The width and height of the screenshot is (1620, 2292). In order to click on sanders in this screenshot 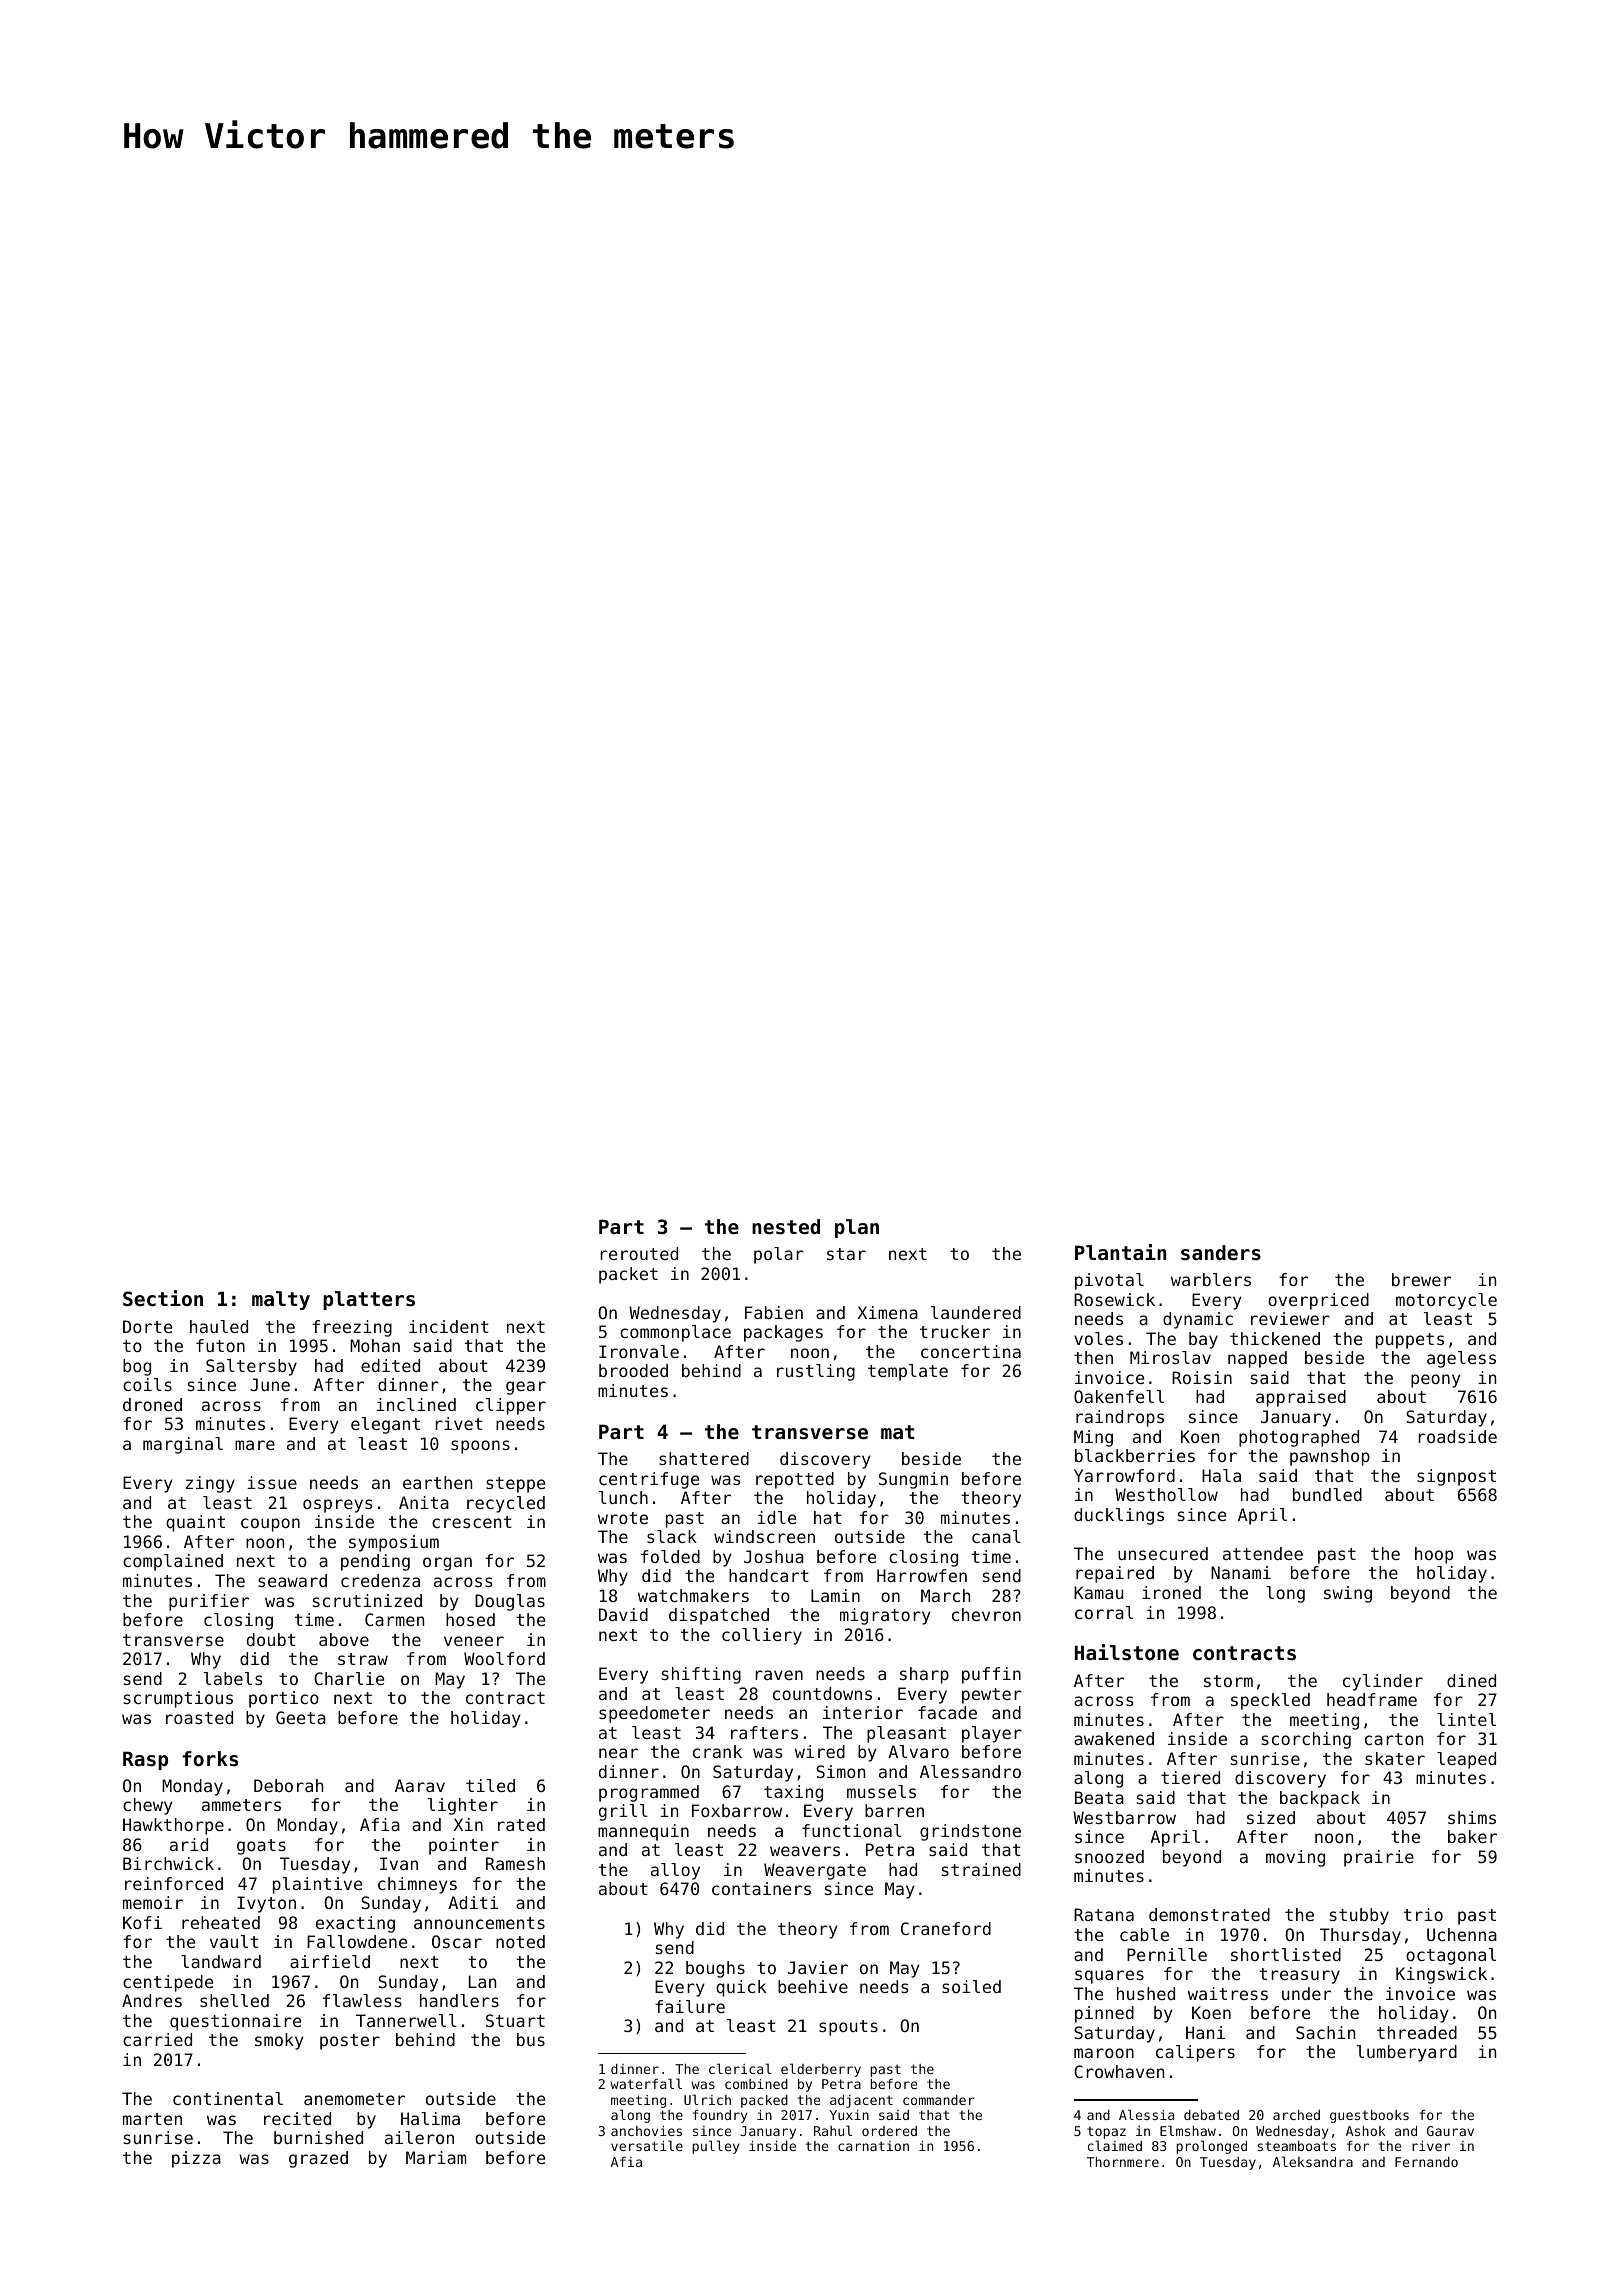, I will do `click(1221, 1253)`.
